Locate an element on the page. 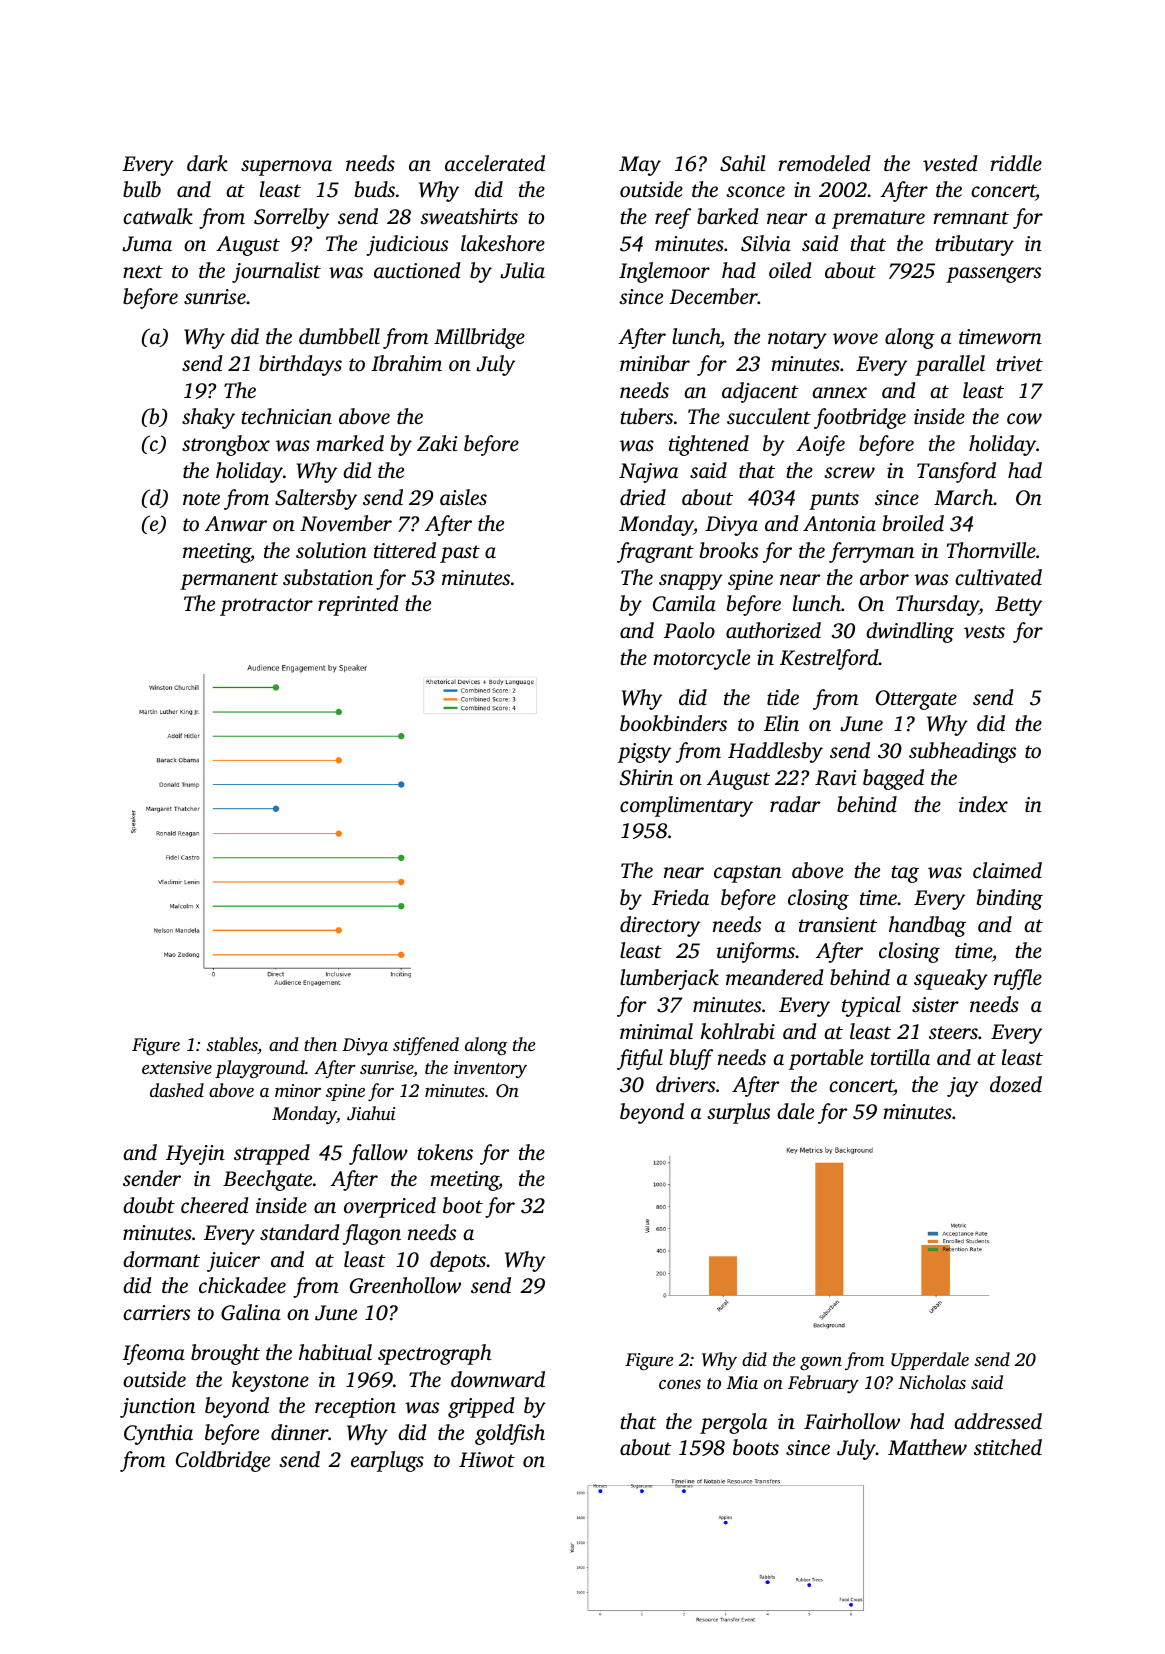 The width and height of the page is (1165, 1654). vests is located at coordinates (984, 631).
